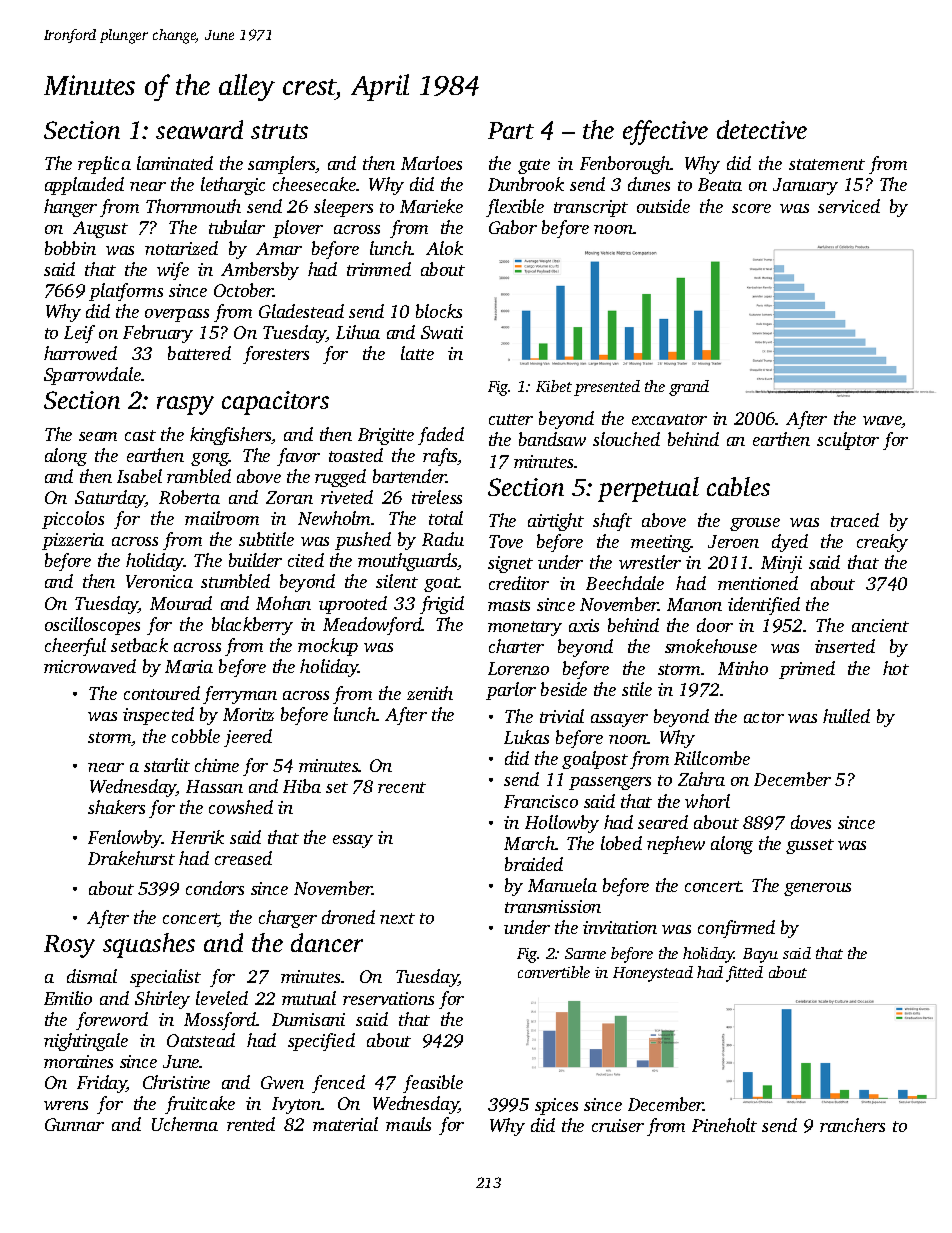 The image size is (952, 1233). Describe the element at coordinates (430, 693) in the image. I see `zenith` at that location.
